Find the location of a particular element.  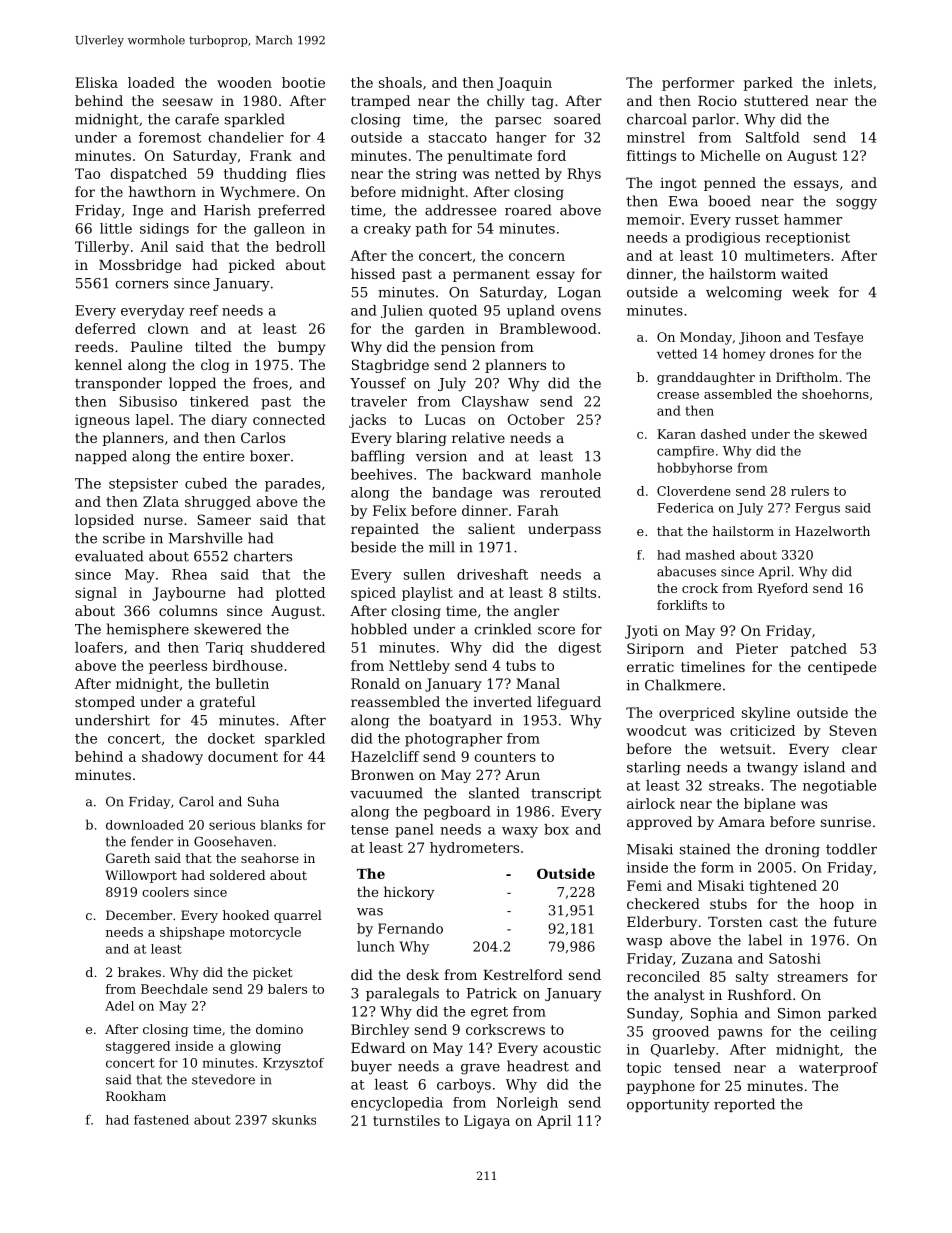

stomped is located at coordinates (105, 703).
